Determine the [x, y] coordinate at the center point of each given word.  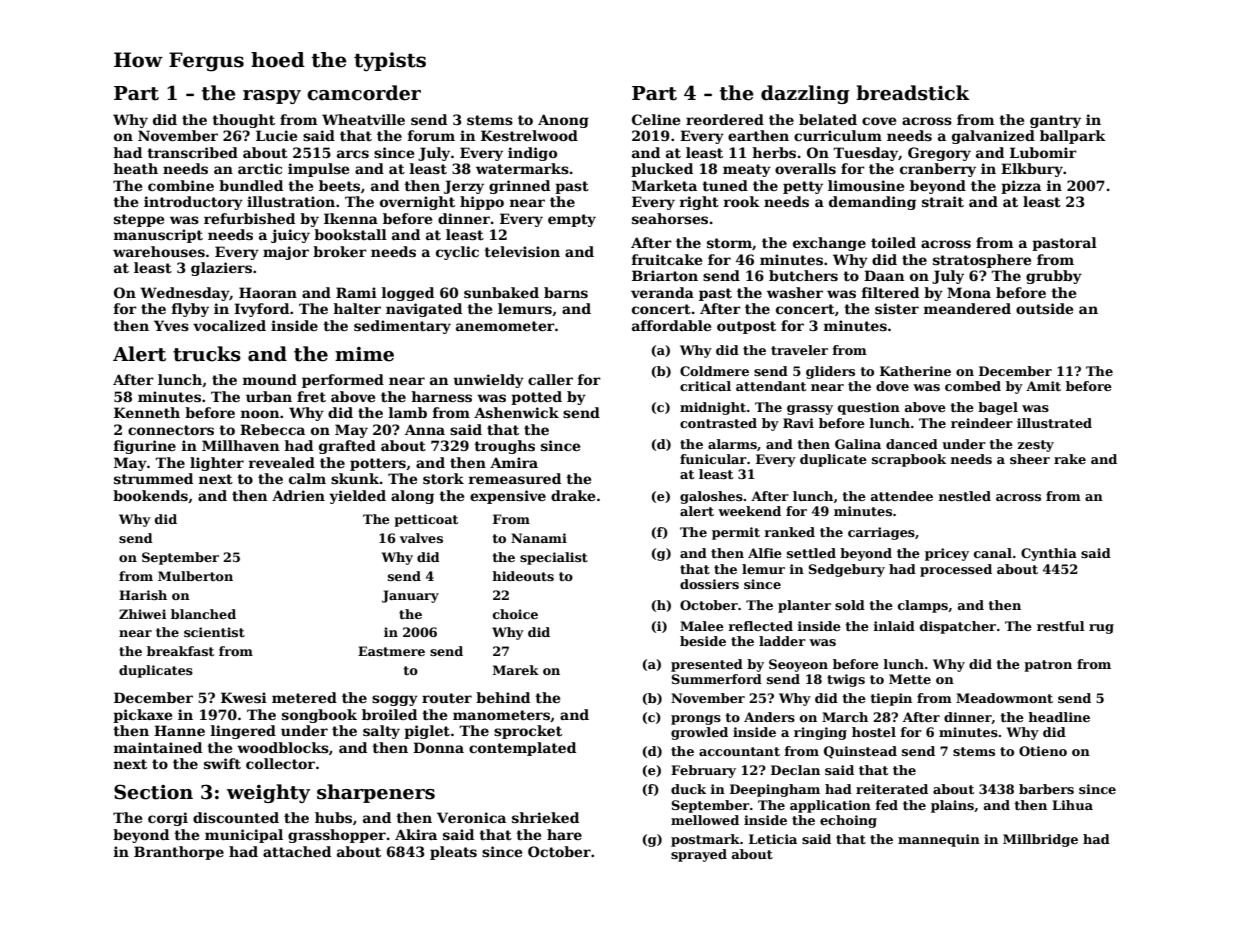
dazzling [805, 94]
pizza [1021, 187]
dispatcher [958, 627]
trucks [207, 354]
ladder [782, 641]
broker [340, 251]
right [699, 203]
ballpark [1073, 137]
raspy [272, 97]
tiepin [891, 699]
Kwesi [244, 697]
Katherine [915, 371]
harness [442, 396]
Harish [143, 595]
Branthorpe [179, 853]
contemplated [522, 749]
